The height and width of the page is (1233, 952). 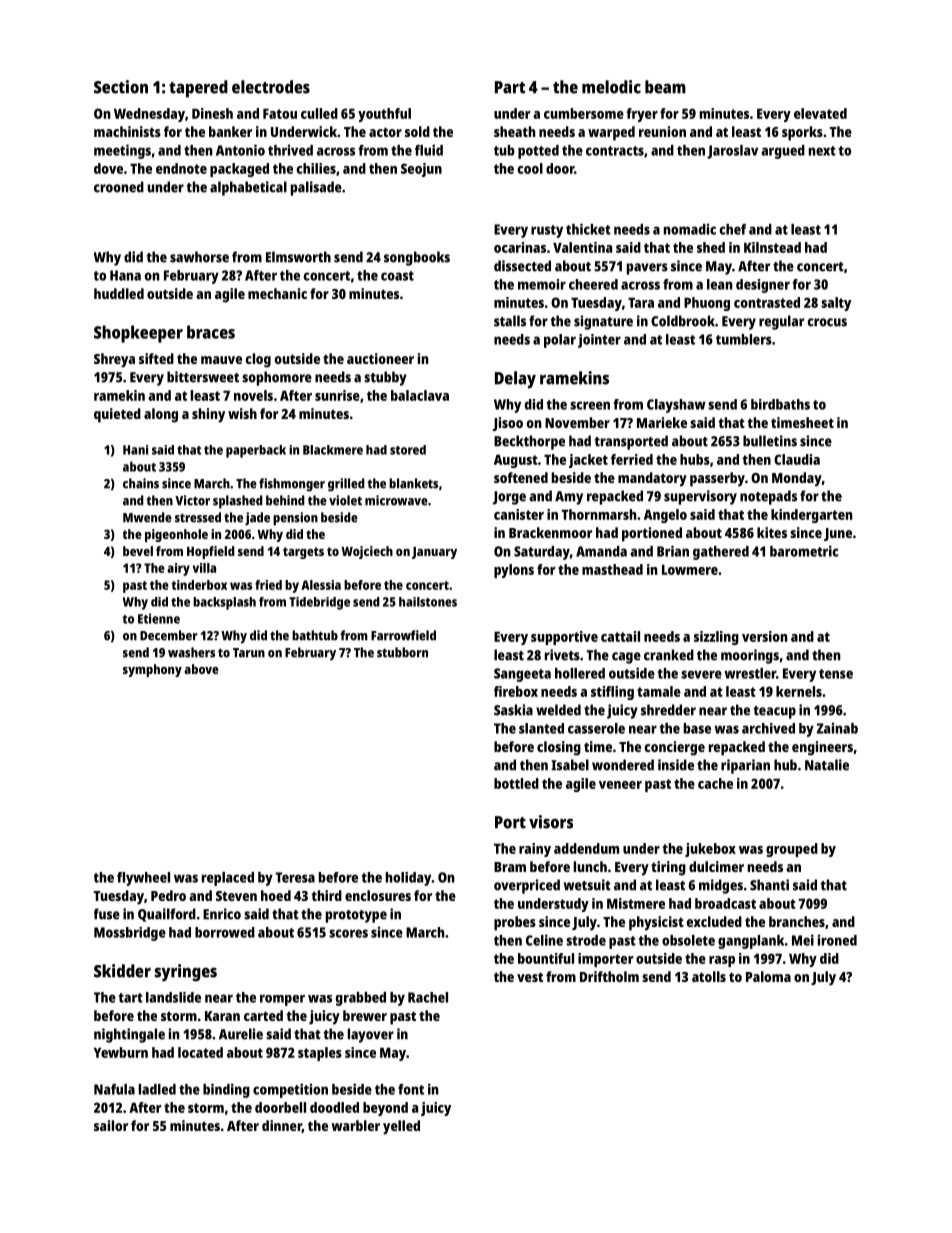 I want to click on Mwende, so click(x=147, y=517).
